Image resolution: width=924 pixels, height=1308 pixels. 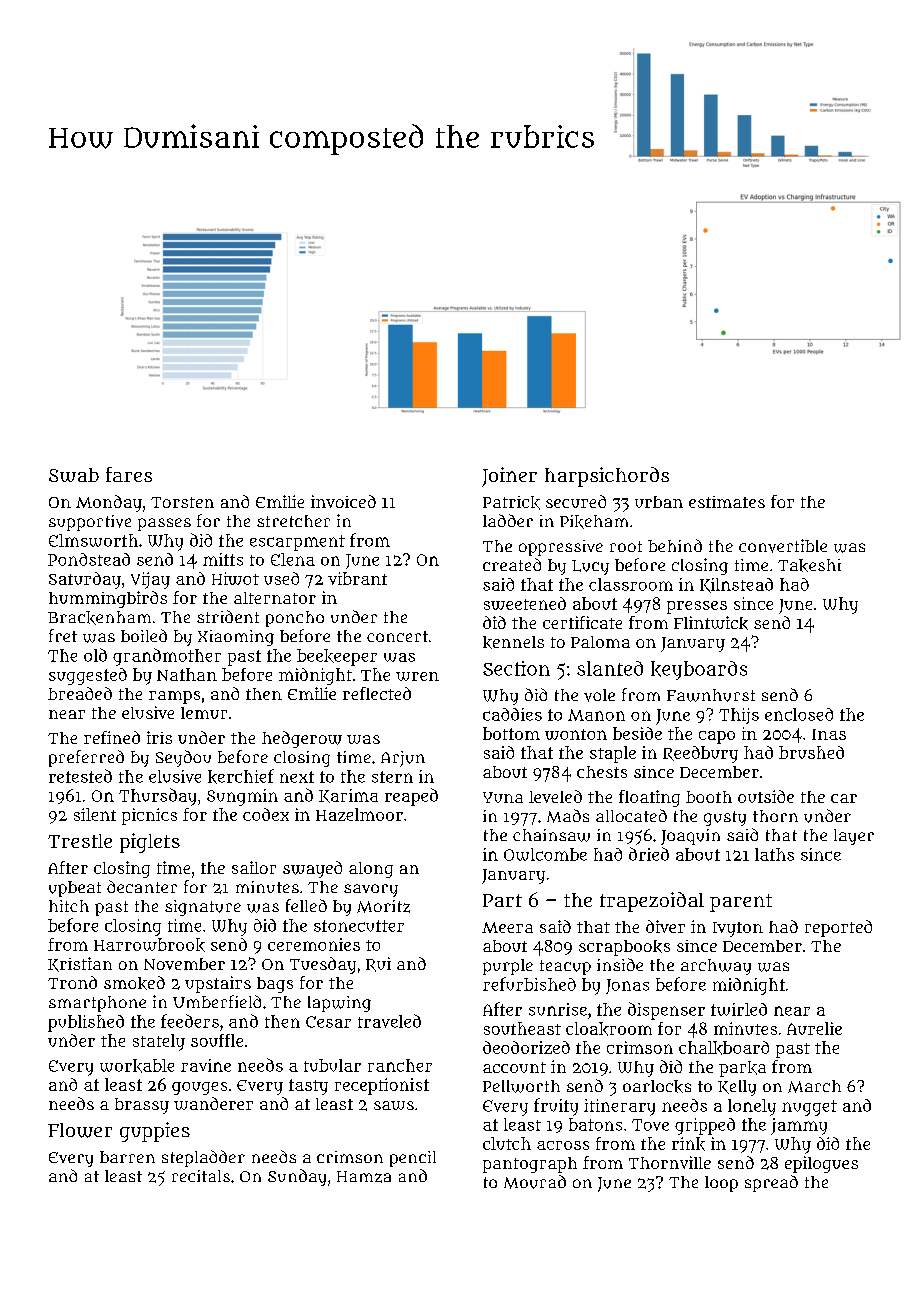 What do you see at coordinates (711, 623) in the page?
I see `Flintwick` at bounding box center [711, 623].
